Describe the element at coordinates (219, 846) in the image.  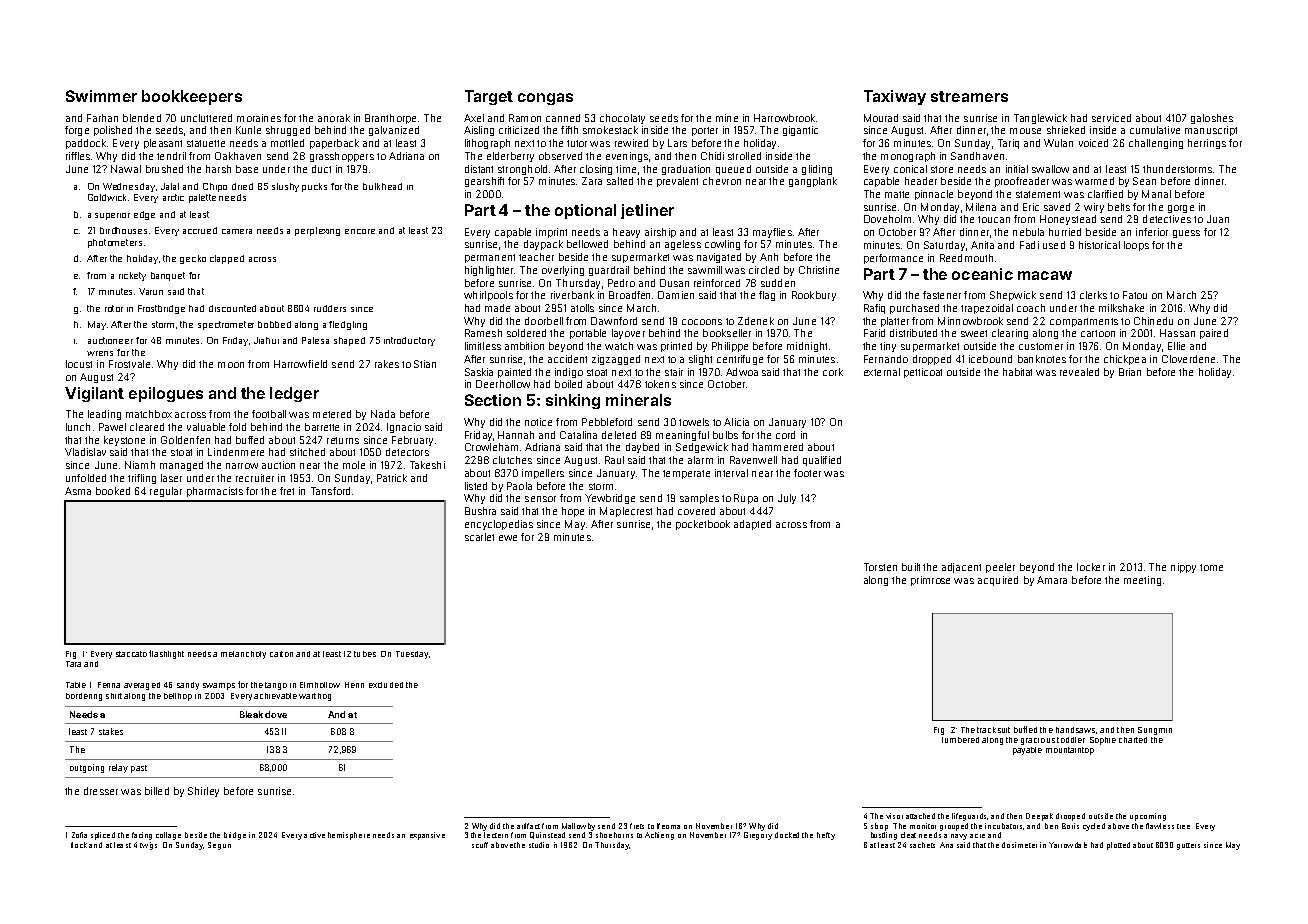
I see `Segun` at that location.
